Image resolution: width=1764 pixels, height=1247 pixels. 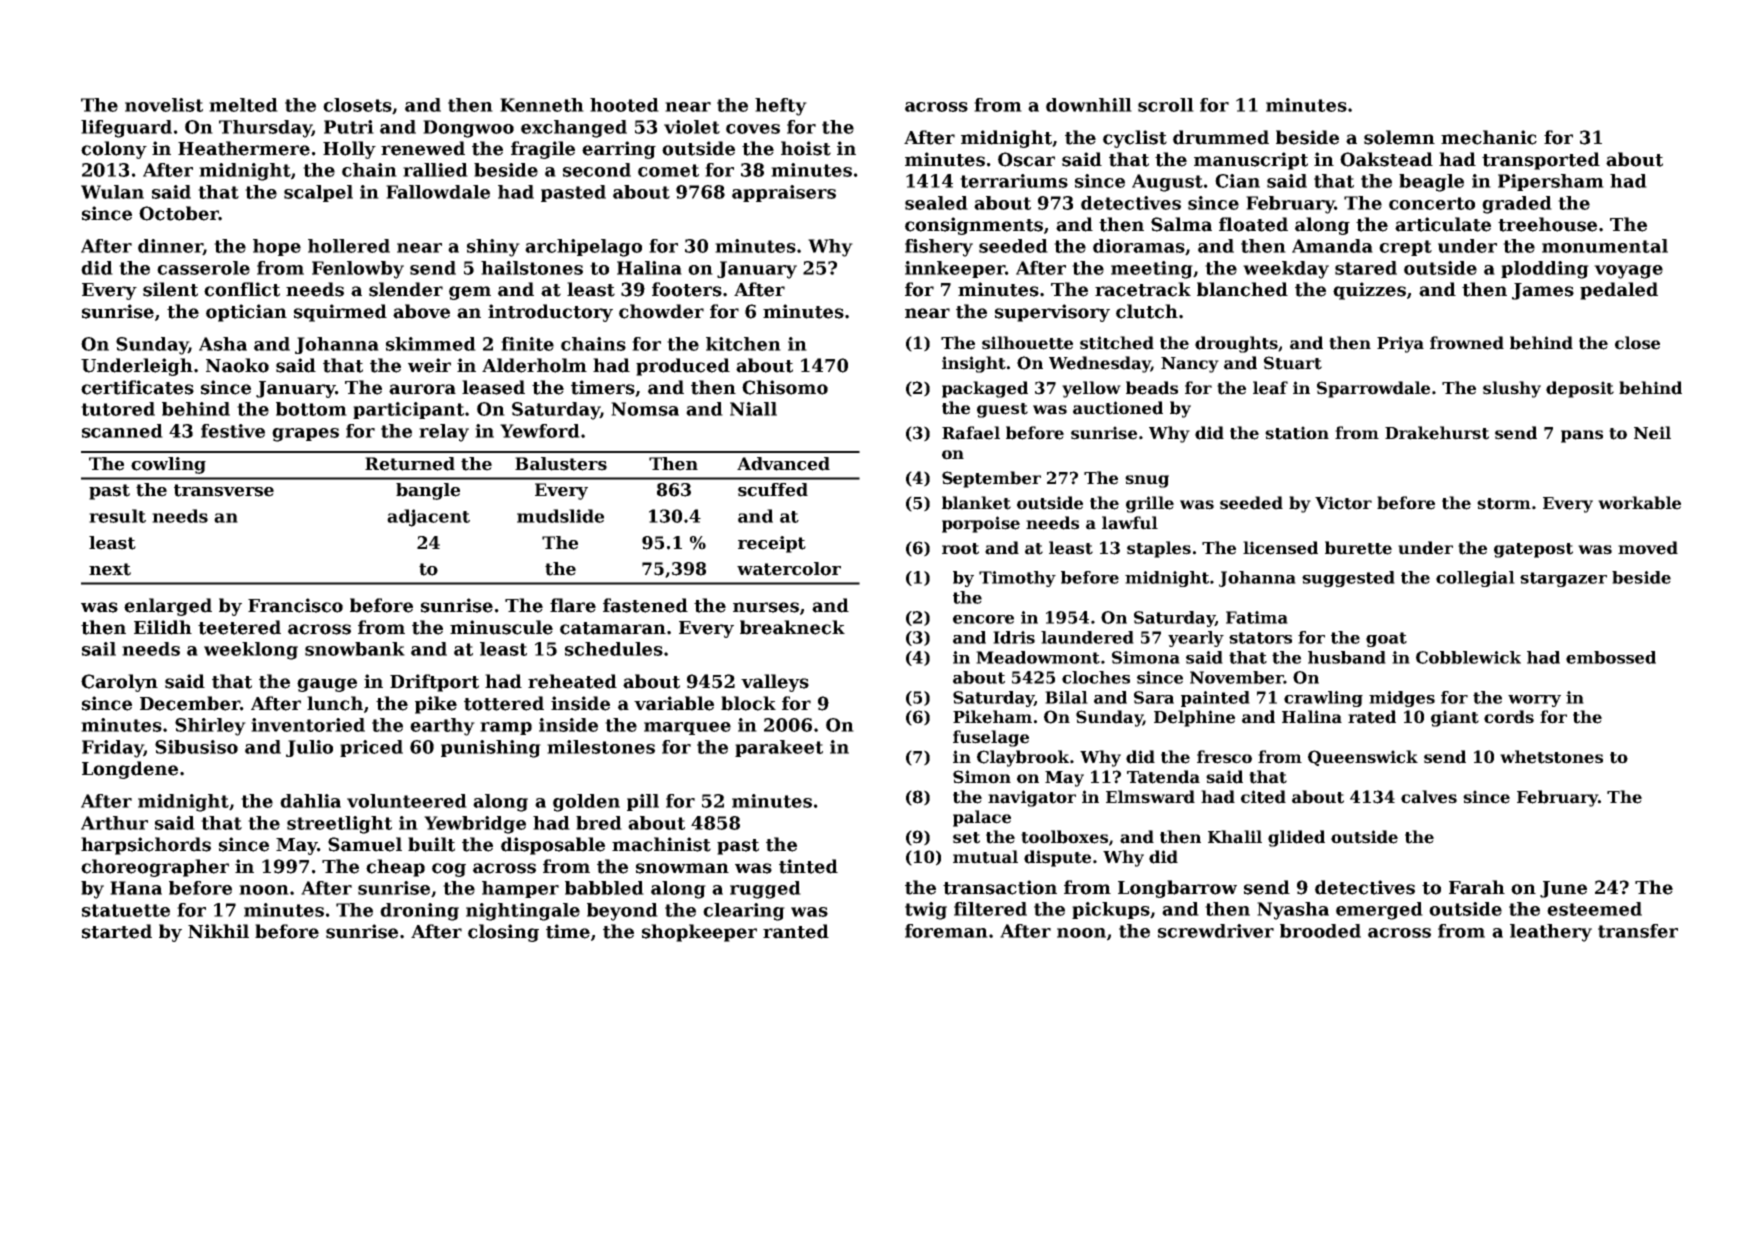 What do you see at coordinates (1139, 246) in the image?
I see `dioramas` at bounding box center [1139, 246].
